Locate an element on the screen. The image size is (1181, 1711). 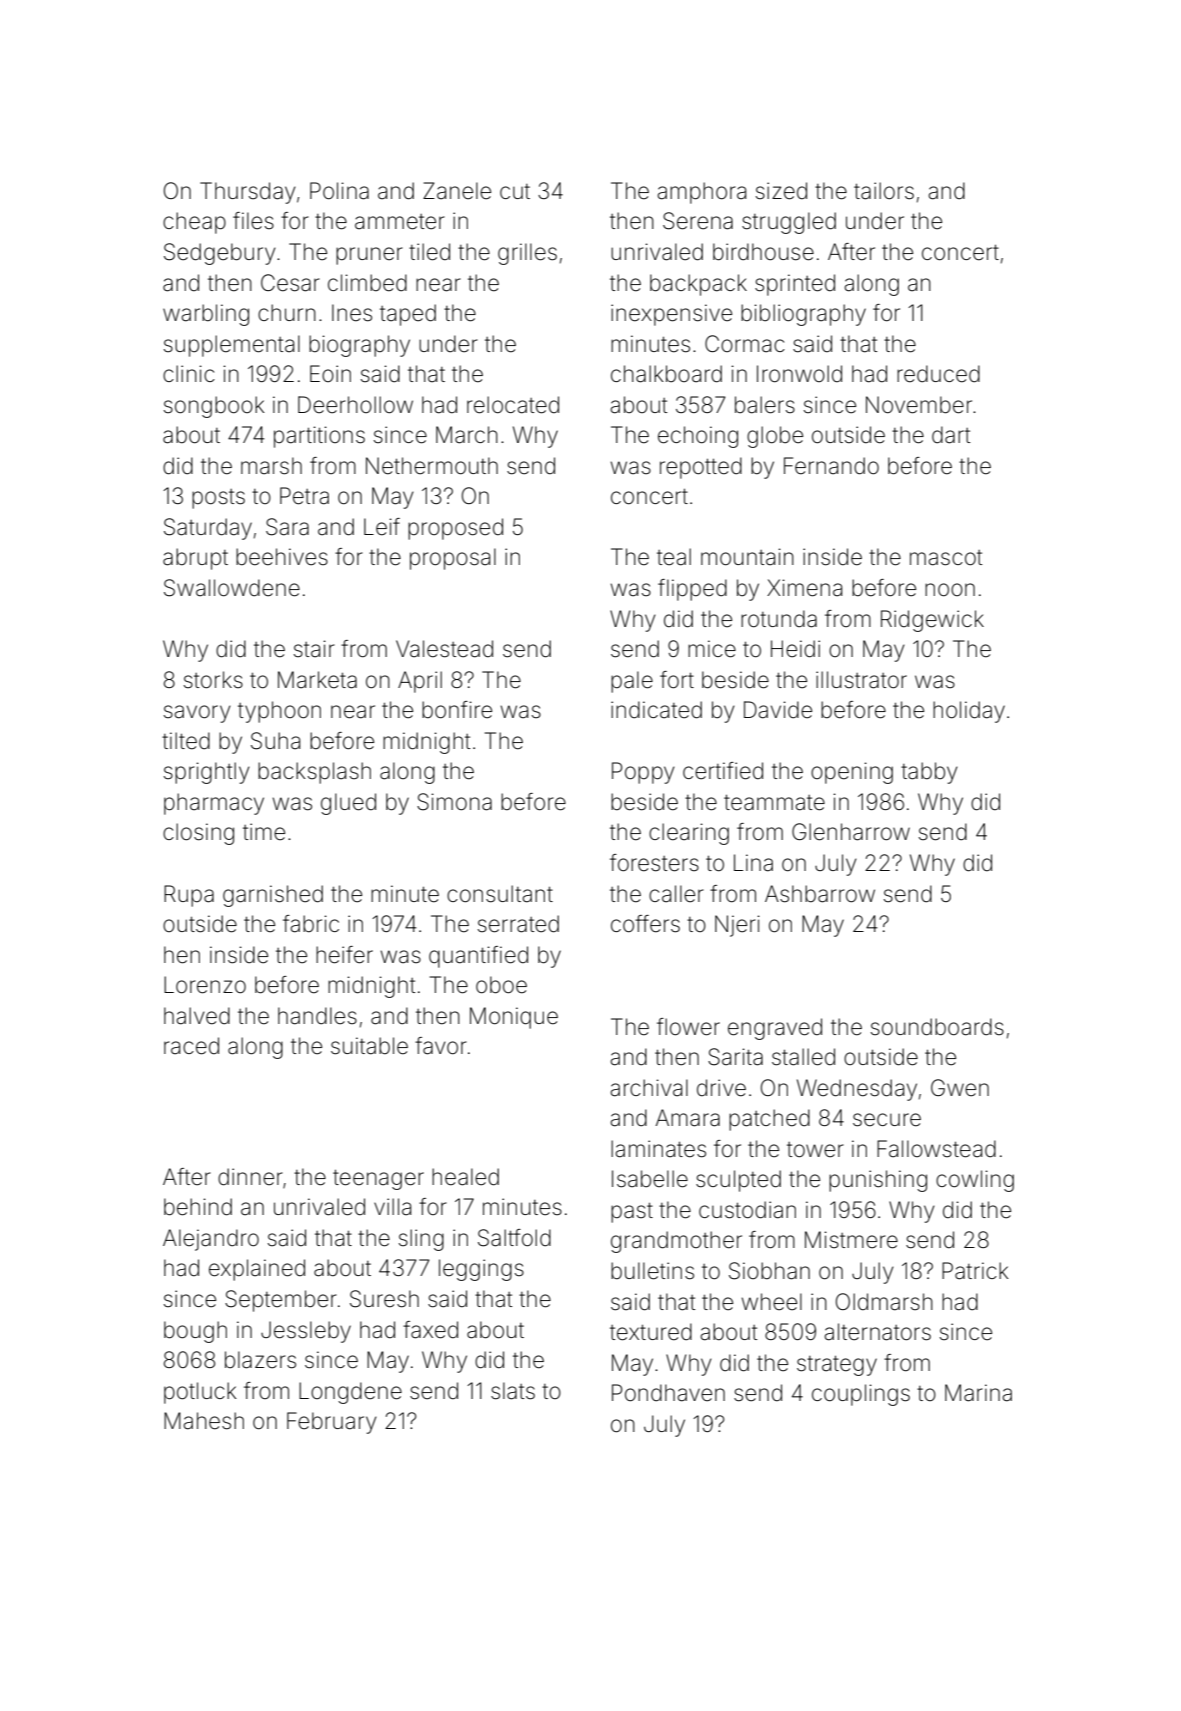
couplings is located at coordinates (861, 1395).
